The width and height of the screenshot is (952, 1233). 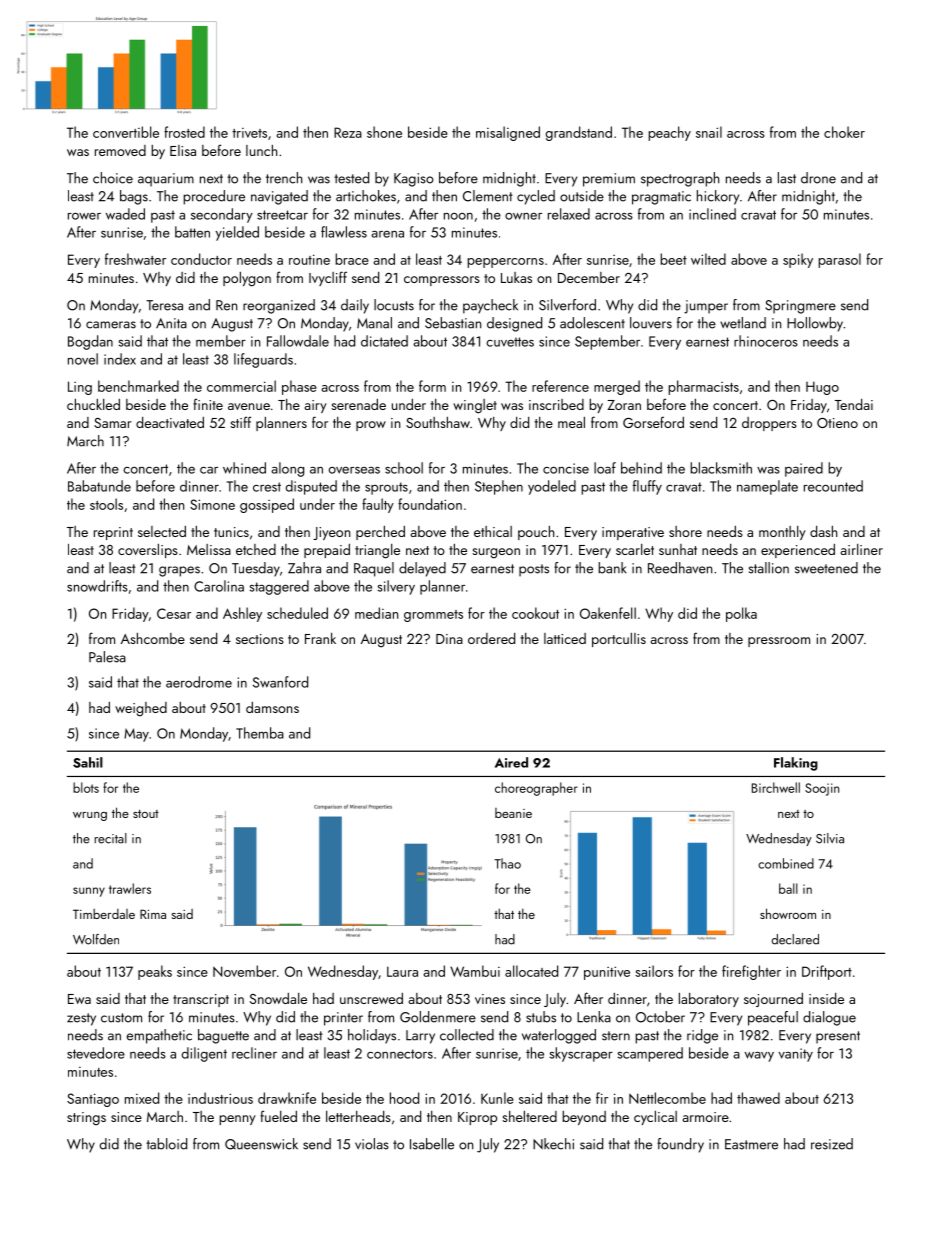 I want to click on tabloid, so click(x=166, y=1144).
